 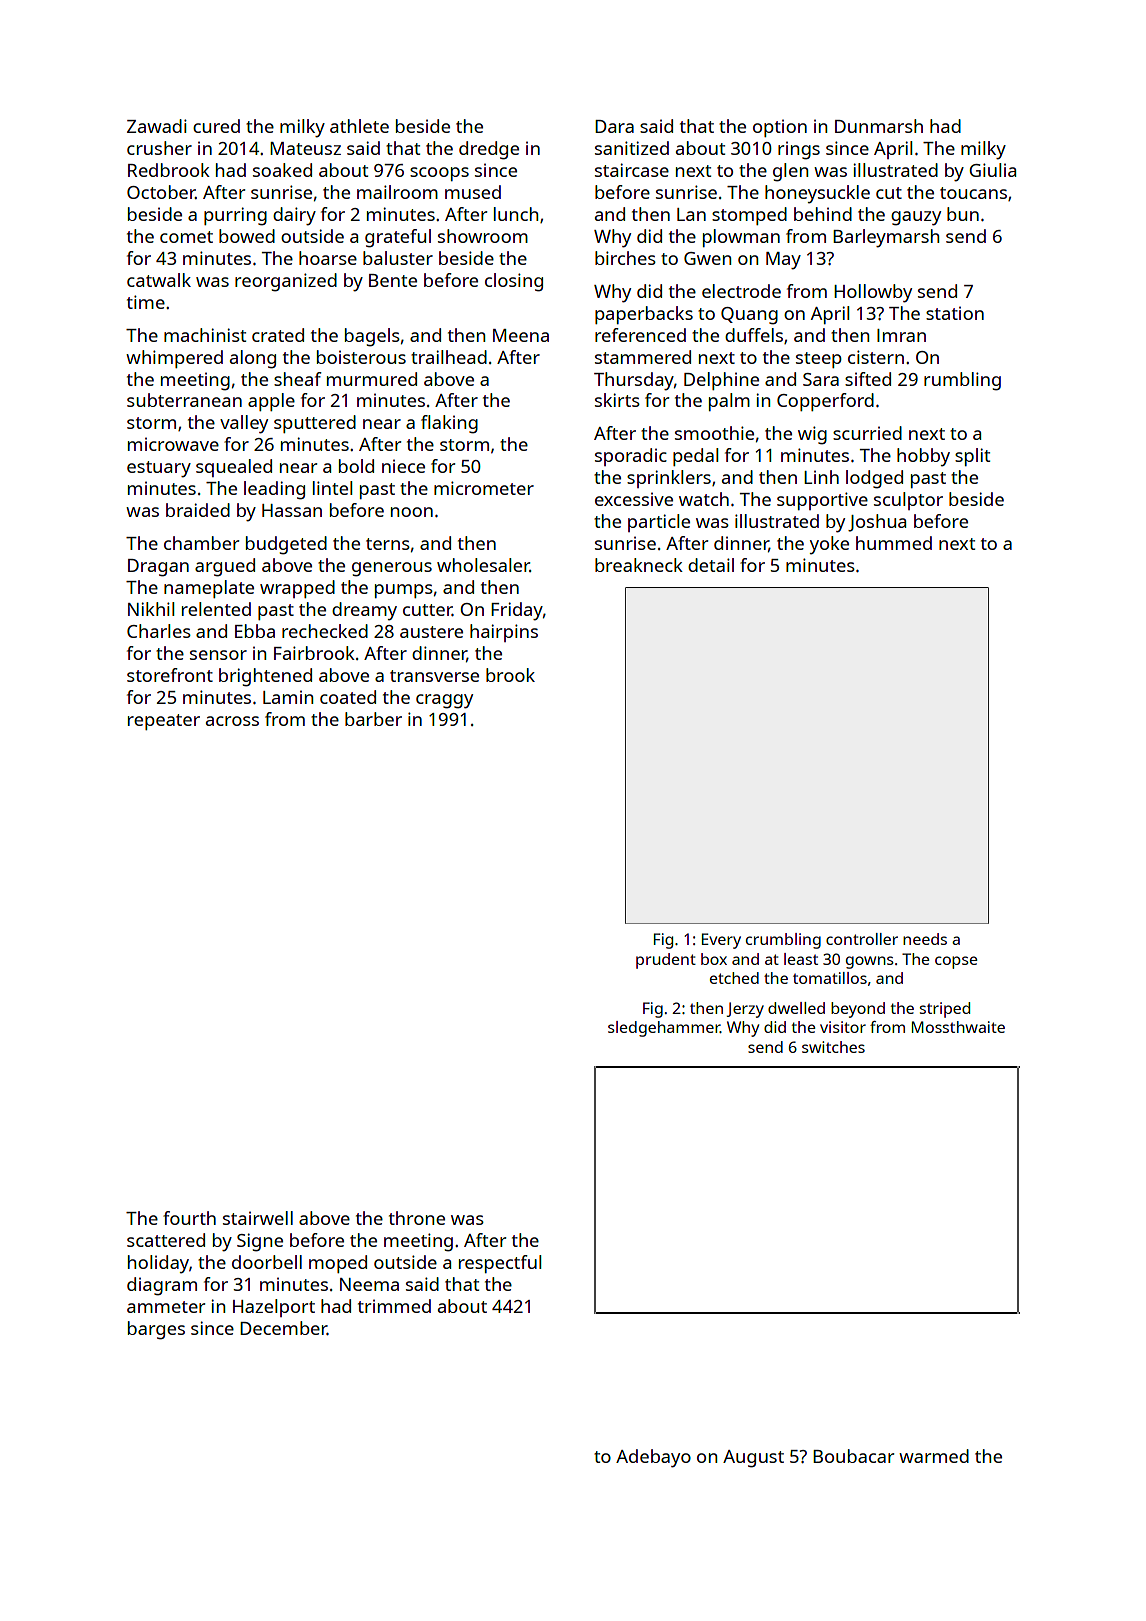 What do you see at coordinates (373, 719) in the image?
I see `barber` at bounding box center [373, 719].
